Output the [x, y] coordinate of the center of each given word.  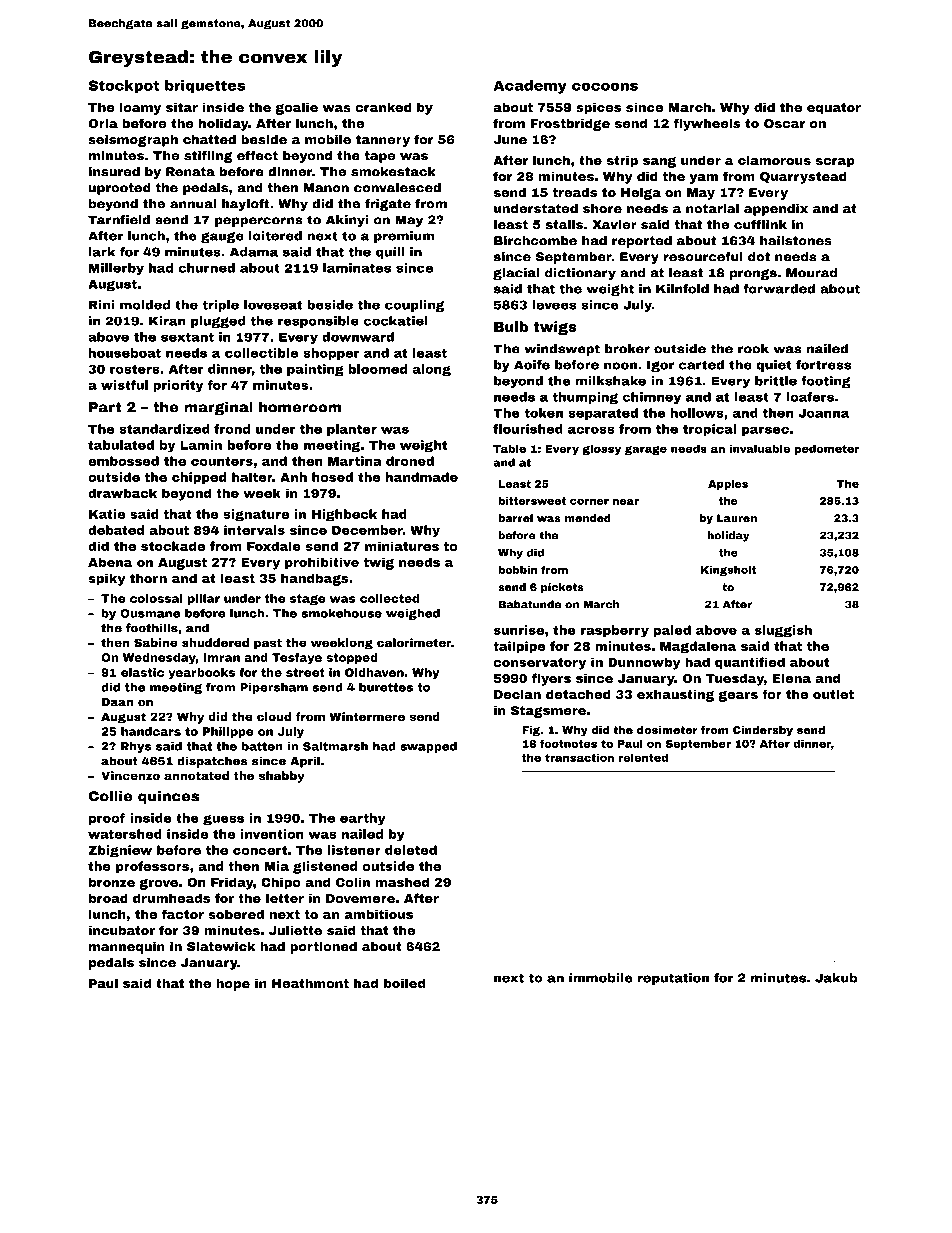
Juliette [295, 930]
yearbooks [201, 674]
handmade [422, 477]
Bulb [511, 326]
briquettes [205, 87]
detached [578, 694]
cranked [383, 107]
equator [834, 109]
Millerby [116, 269]
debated [116, 530]
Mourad [811, 273]
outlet [833, 694]
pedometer [827, 449]
